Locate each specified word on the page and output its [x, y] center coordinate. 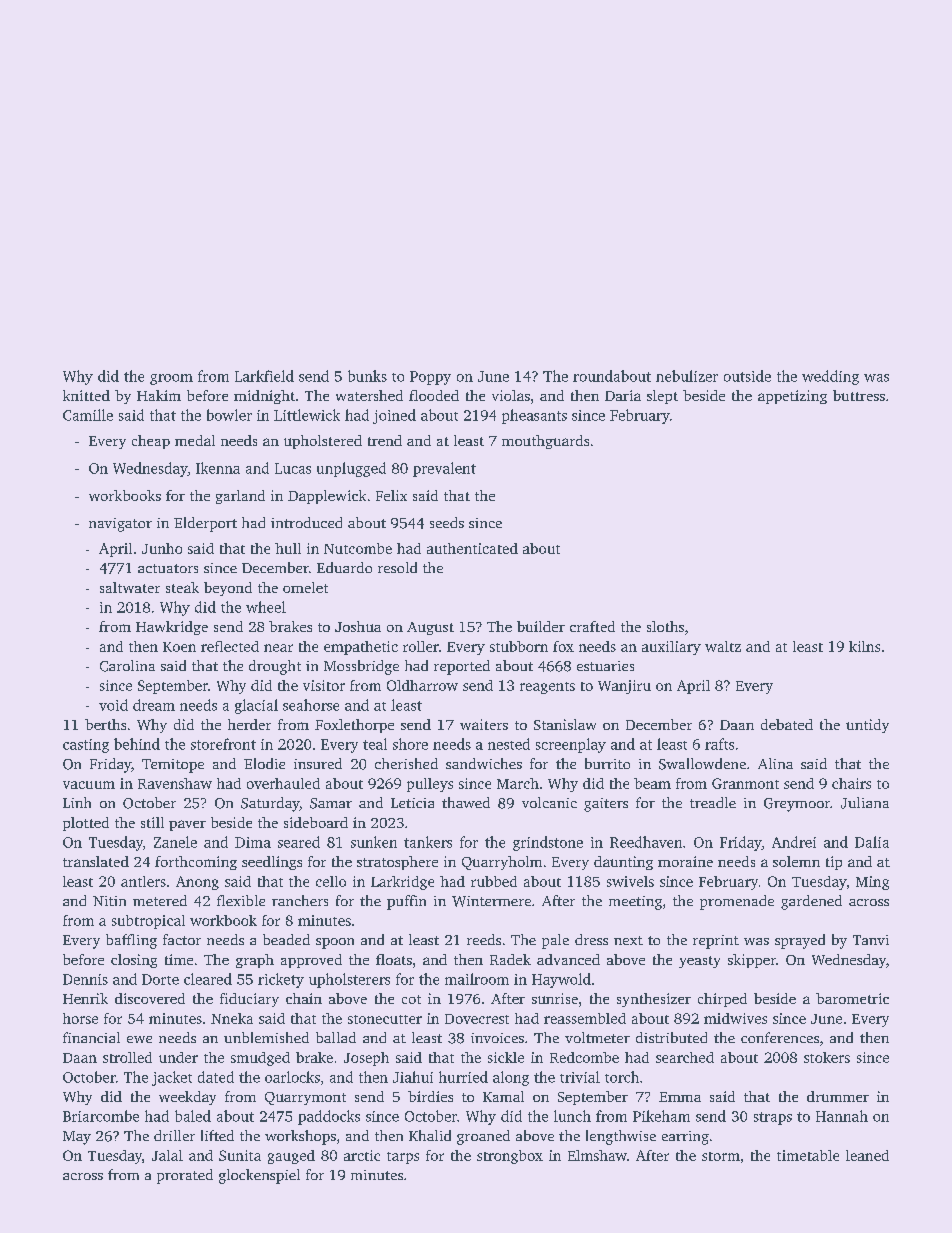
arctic [362, 1155]
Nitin [109, 901]
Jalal [167, 1155]
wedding [830, 377]
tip [834, 863]
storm [721, 1156]
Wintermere [491, 901]
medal [195, 440]
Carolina [127, 666]
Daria [623, 395]
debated [787, 724]
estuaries [605, 666]
